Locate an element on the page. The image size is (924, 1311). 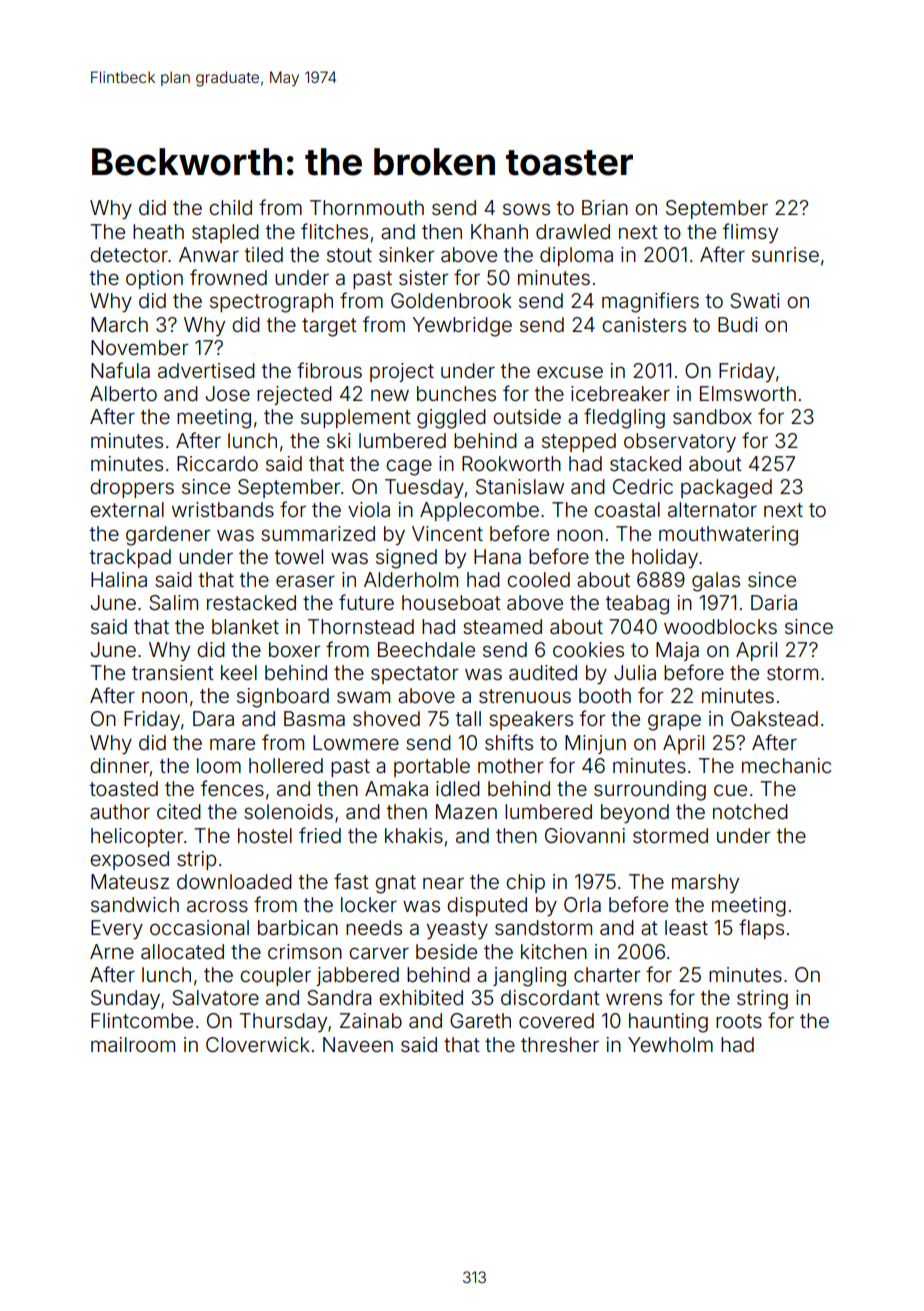
viola is located at coordinates (369, 509).
